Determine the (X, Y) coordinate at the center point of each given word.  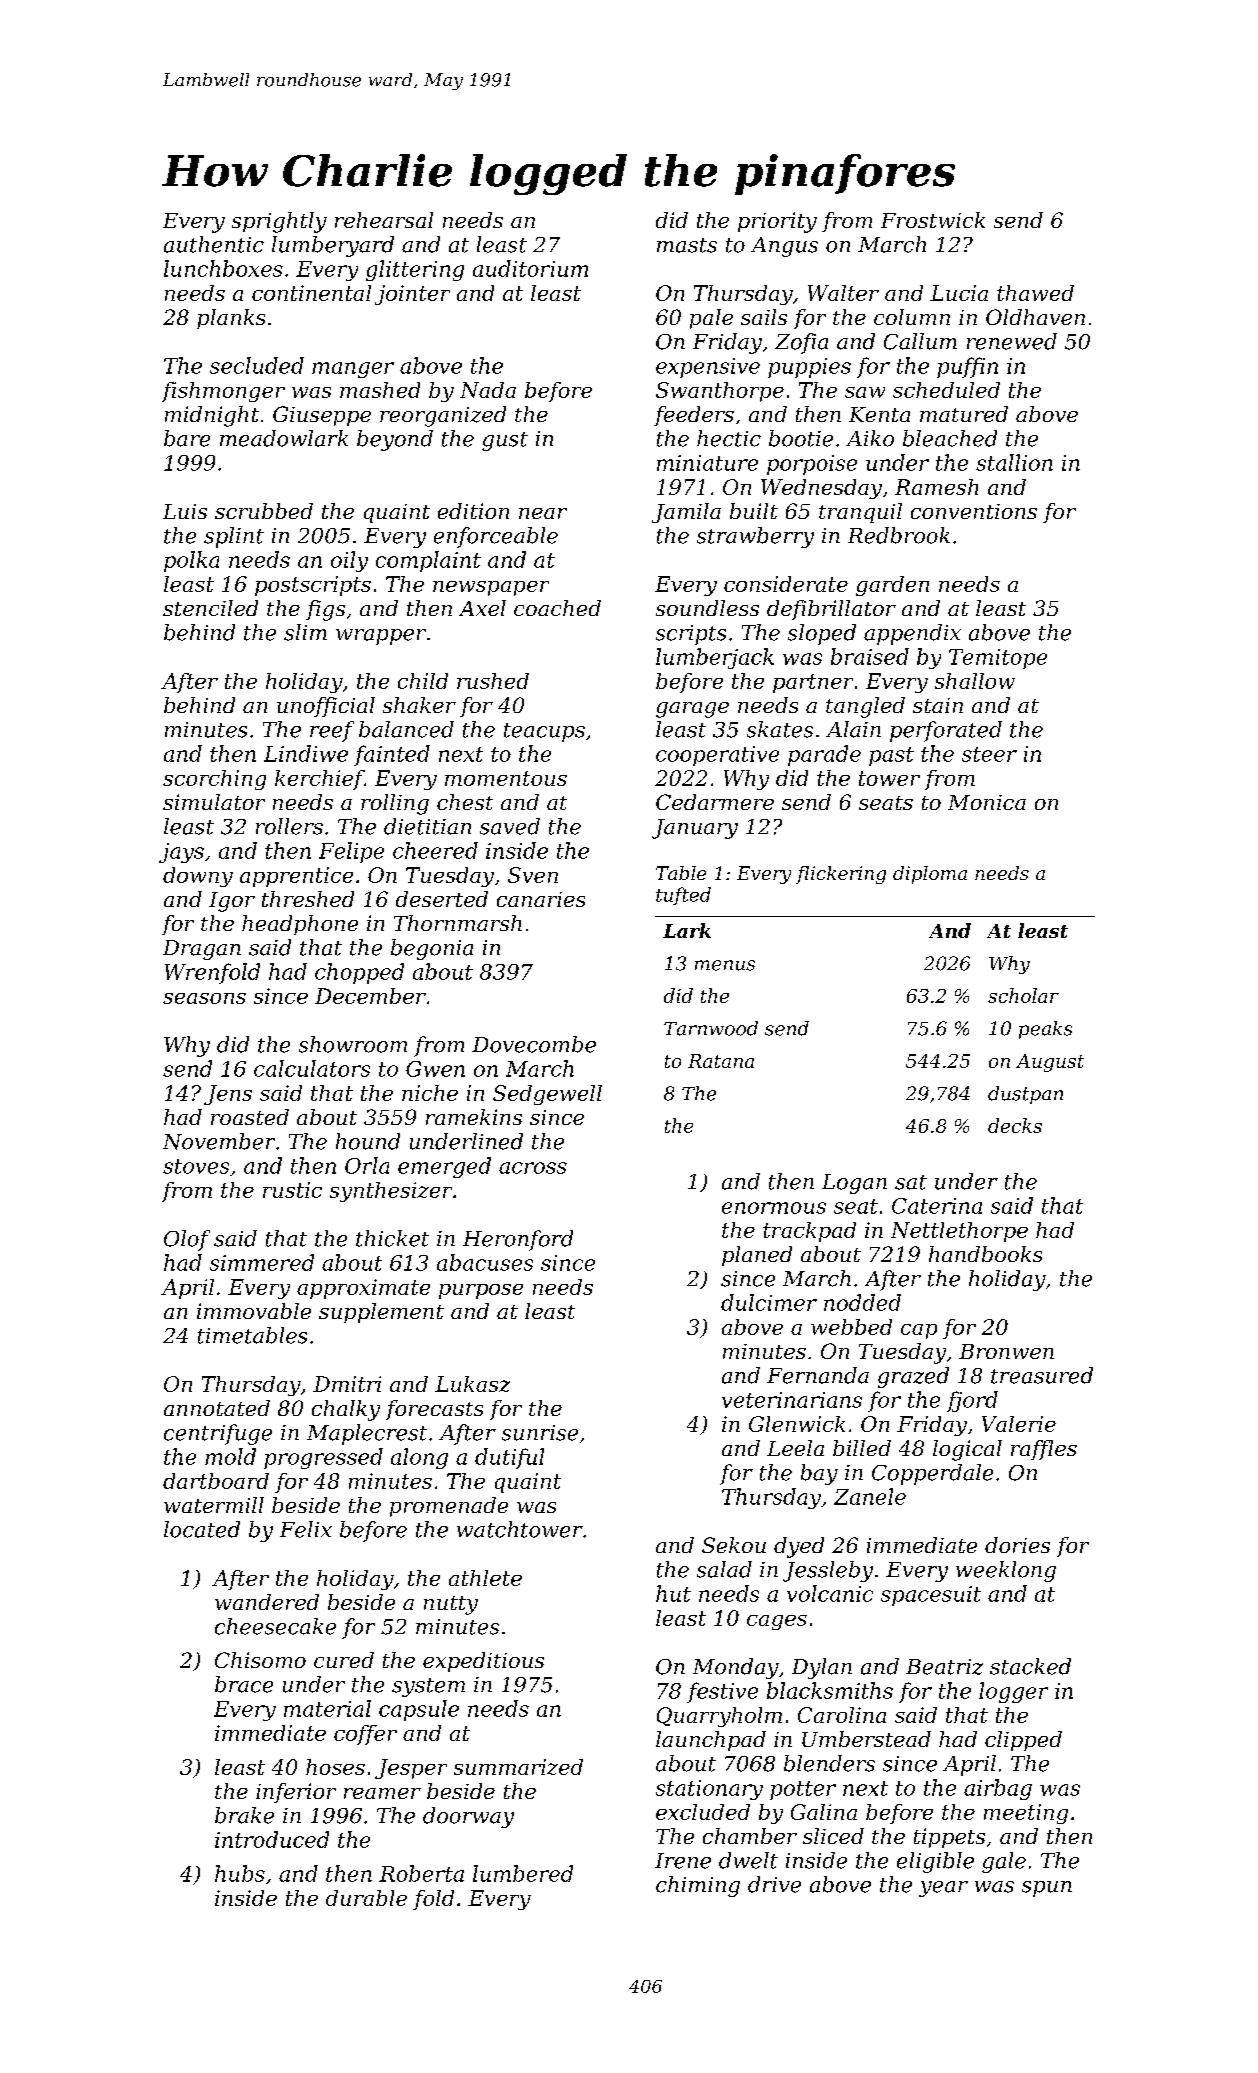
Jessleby (828, 1571)
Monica (987, 802)
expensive (708, 368)
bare (187, 438)
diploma (930, 875)
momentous (506, 778)
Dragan (202, 950)
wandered (267, 1602)
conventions (974, 511)
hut (673, 1593)
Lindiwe (306, 753)
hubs (240, 1873)
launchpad (711, 1741)
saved (510, 826)
